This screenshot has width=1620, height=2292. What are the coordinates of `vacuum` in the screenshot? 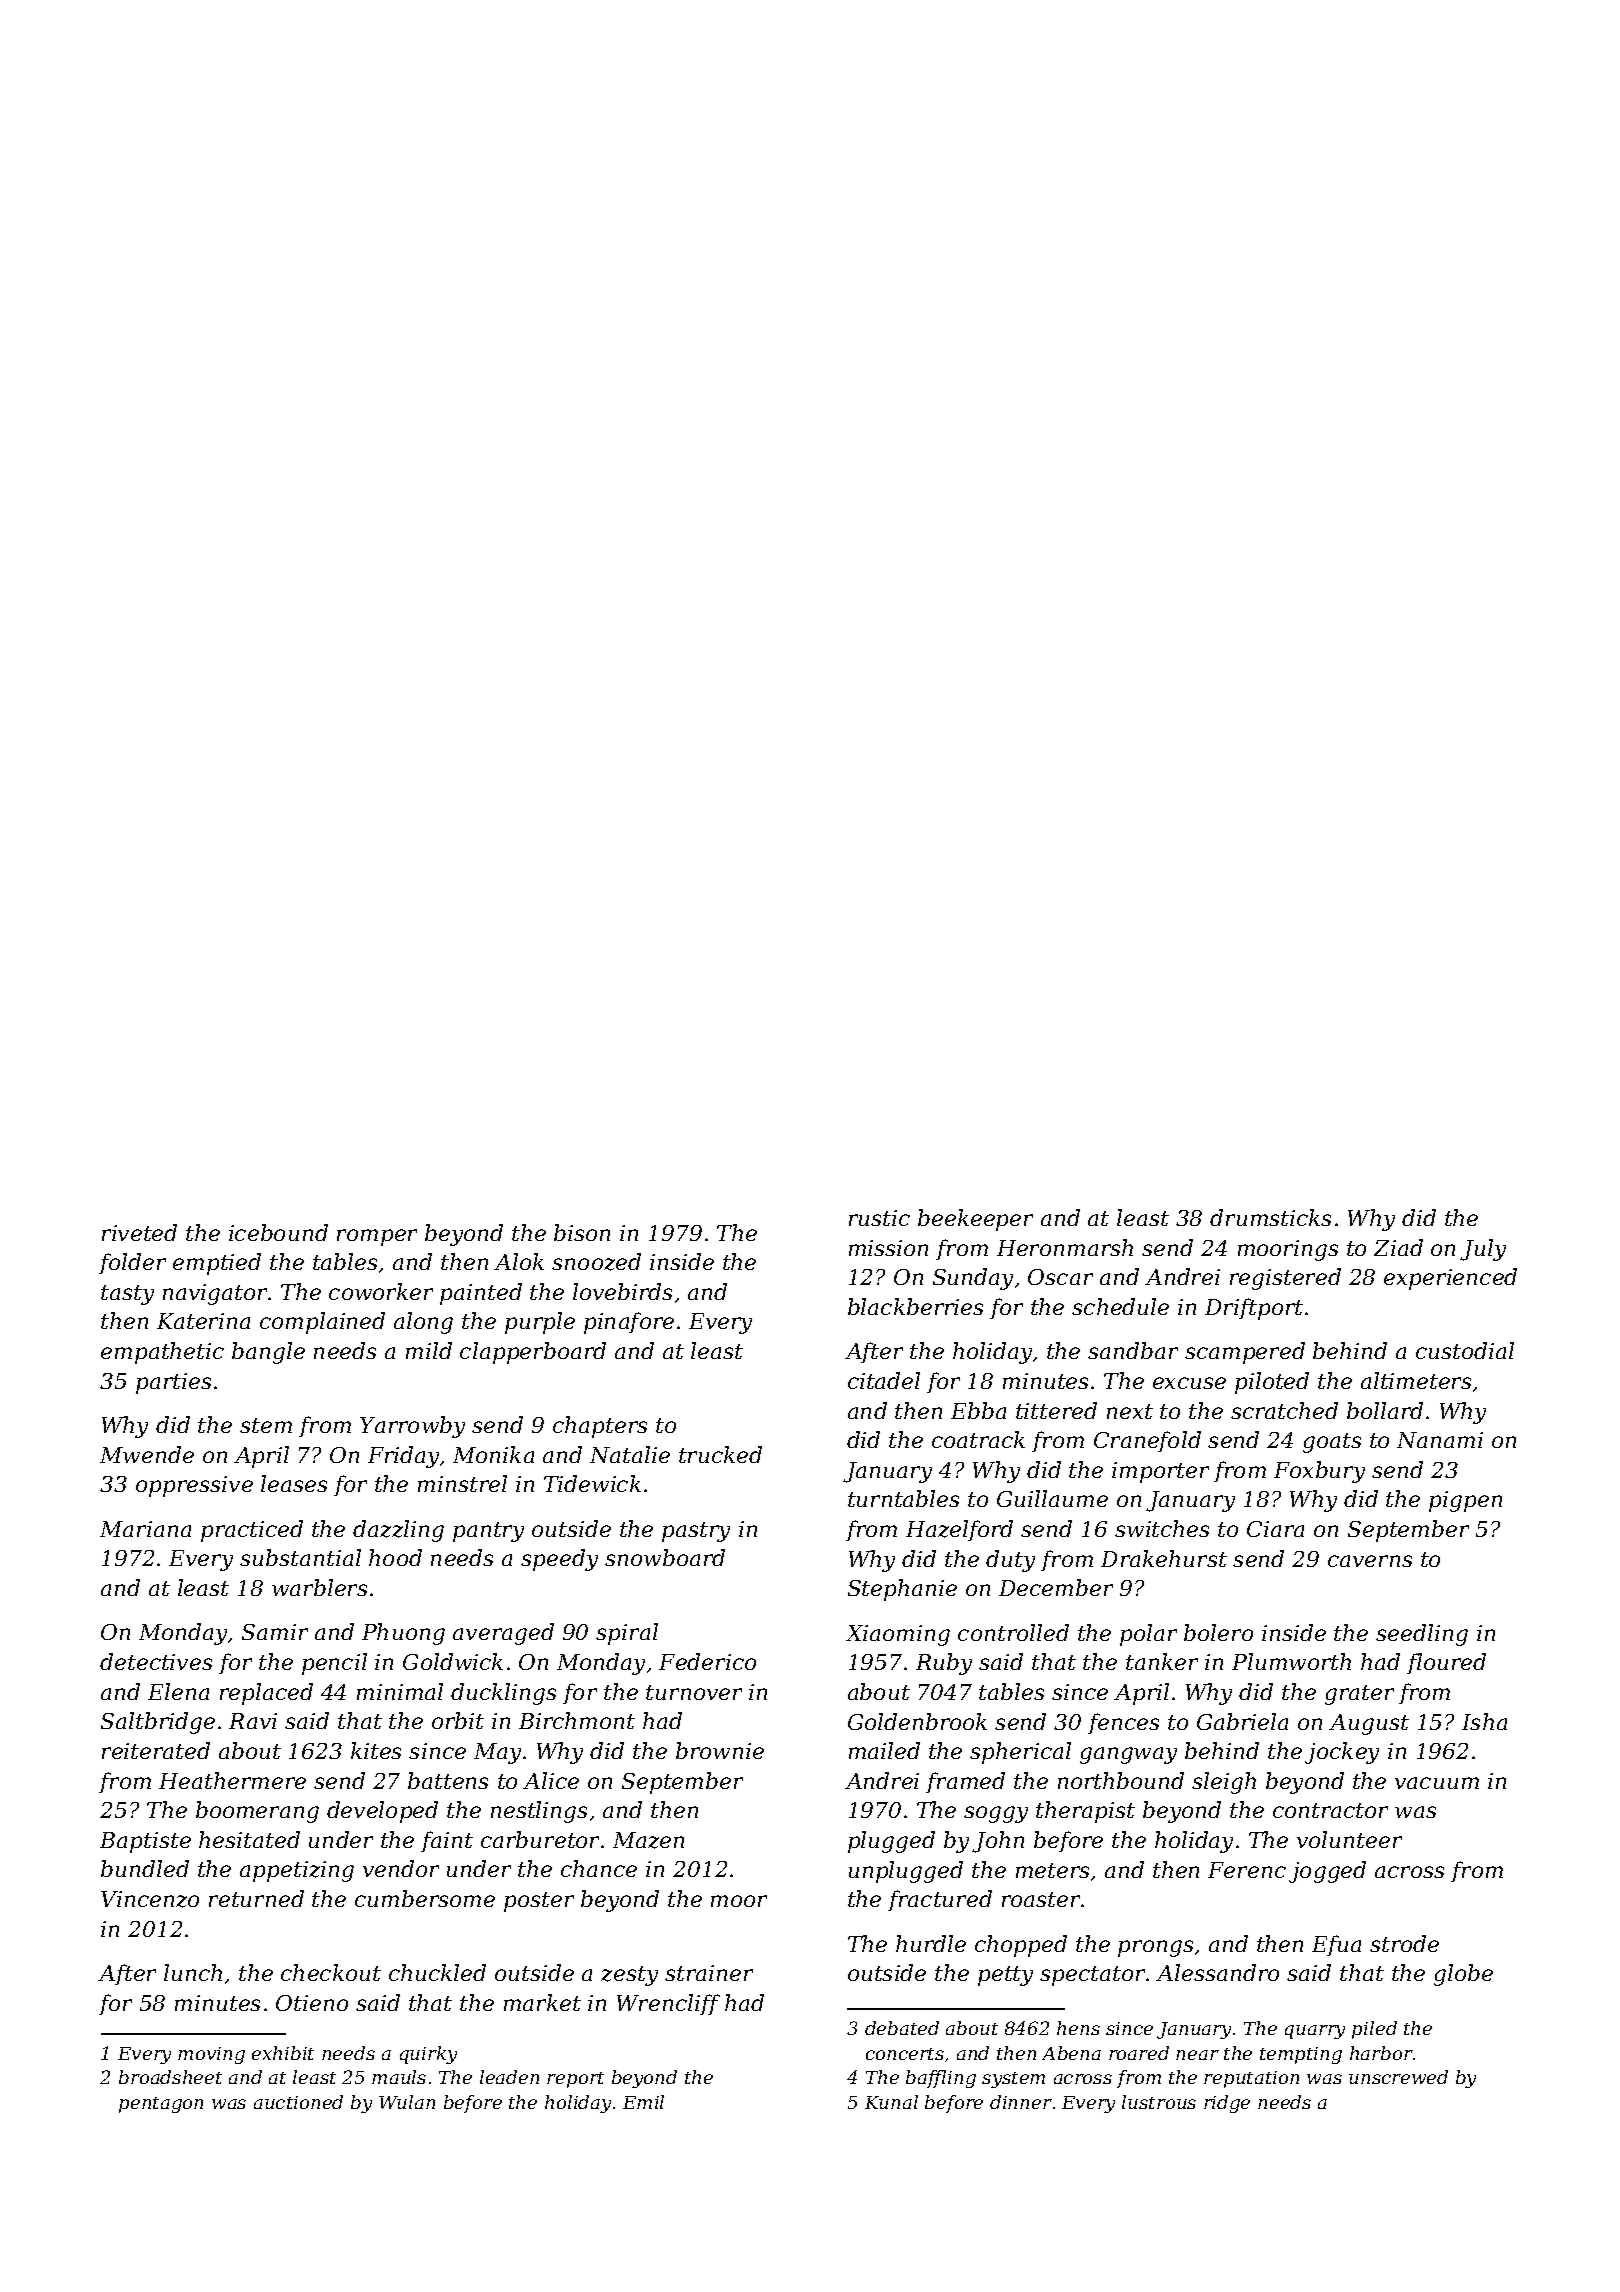 It's located at (1437, 1783).
